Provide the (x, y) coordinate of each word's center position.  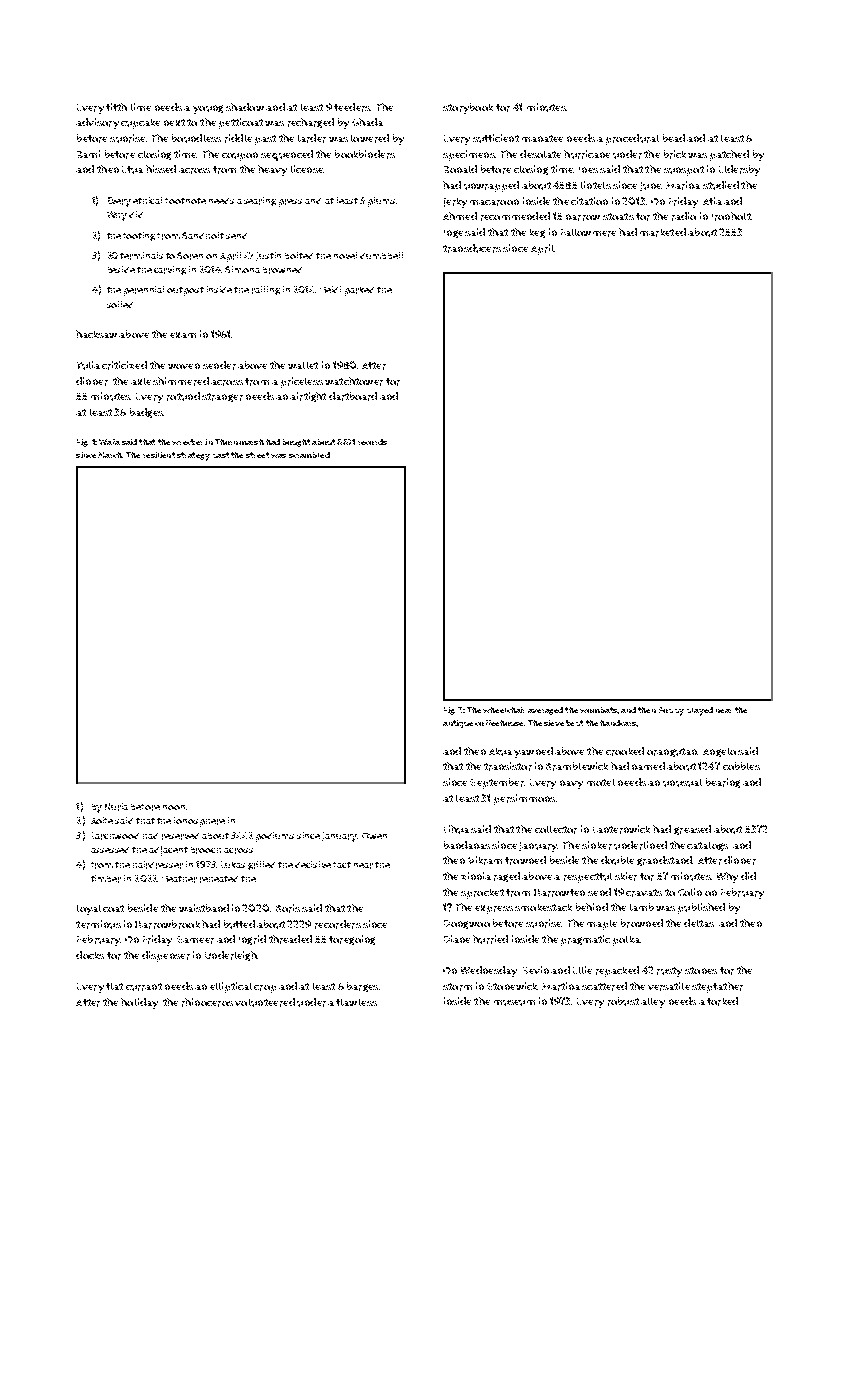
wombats (598, 710)
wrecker (187, 442)
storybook (468, 108)
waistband (204, 908)
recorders (338, 924)
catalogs (707, 846)
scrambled (309, 455)
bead (674, 138)
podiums (275, 837)
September (497, 783)
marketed (663, 232)
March (110, 455)
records (372, 442)
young (208, 109)
